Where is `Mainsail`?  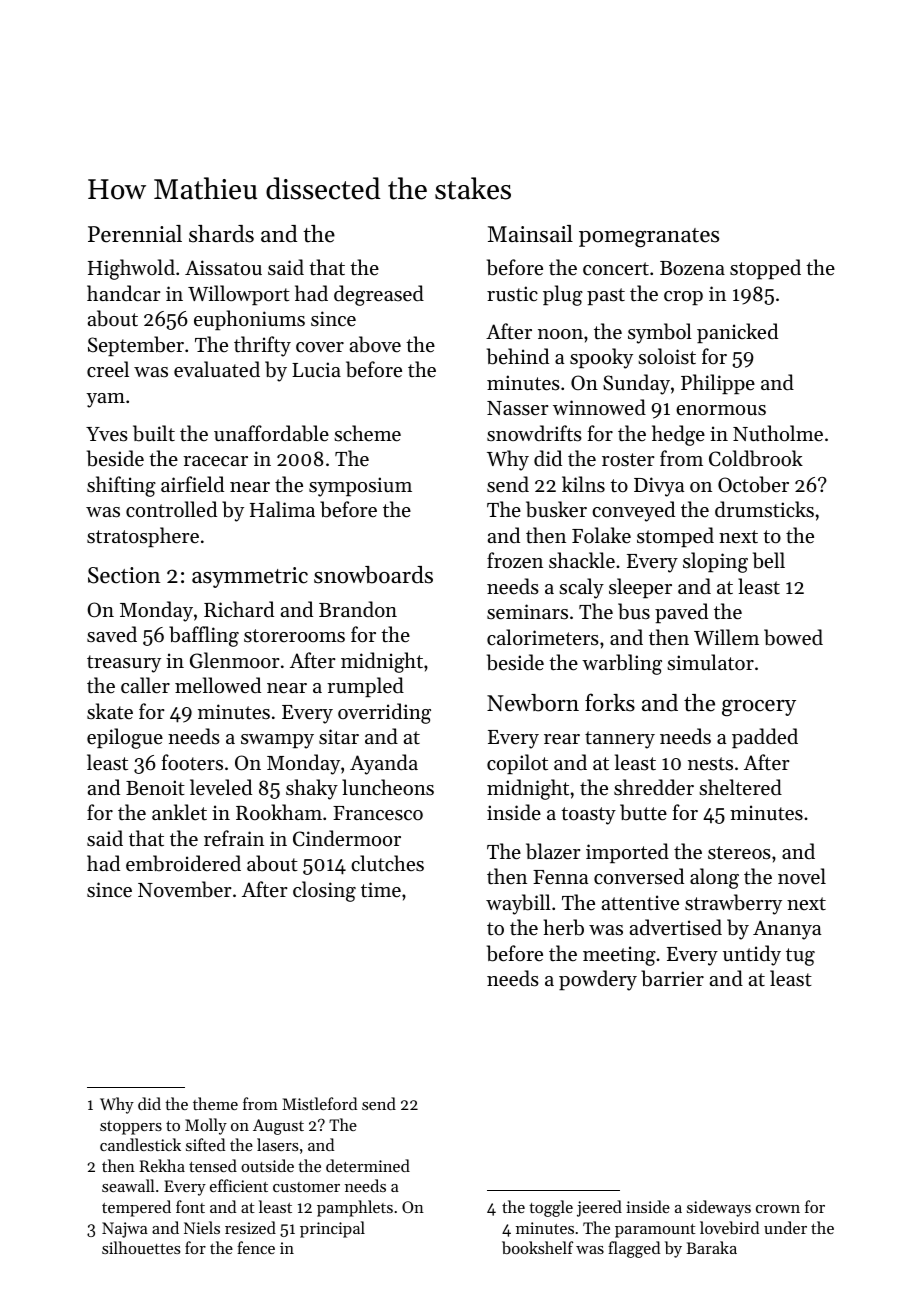 Mainsail is located at coordinates (530, 234).
